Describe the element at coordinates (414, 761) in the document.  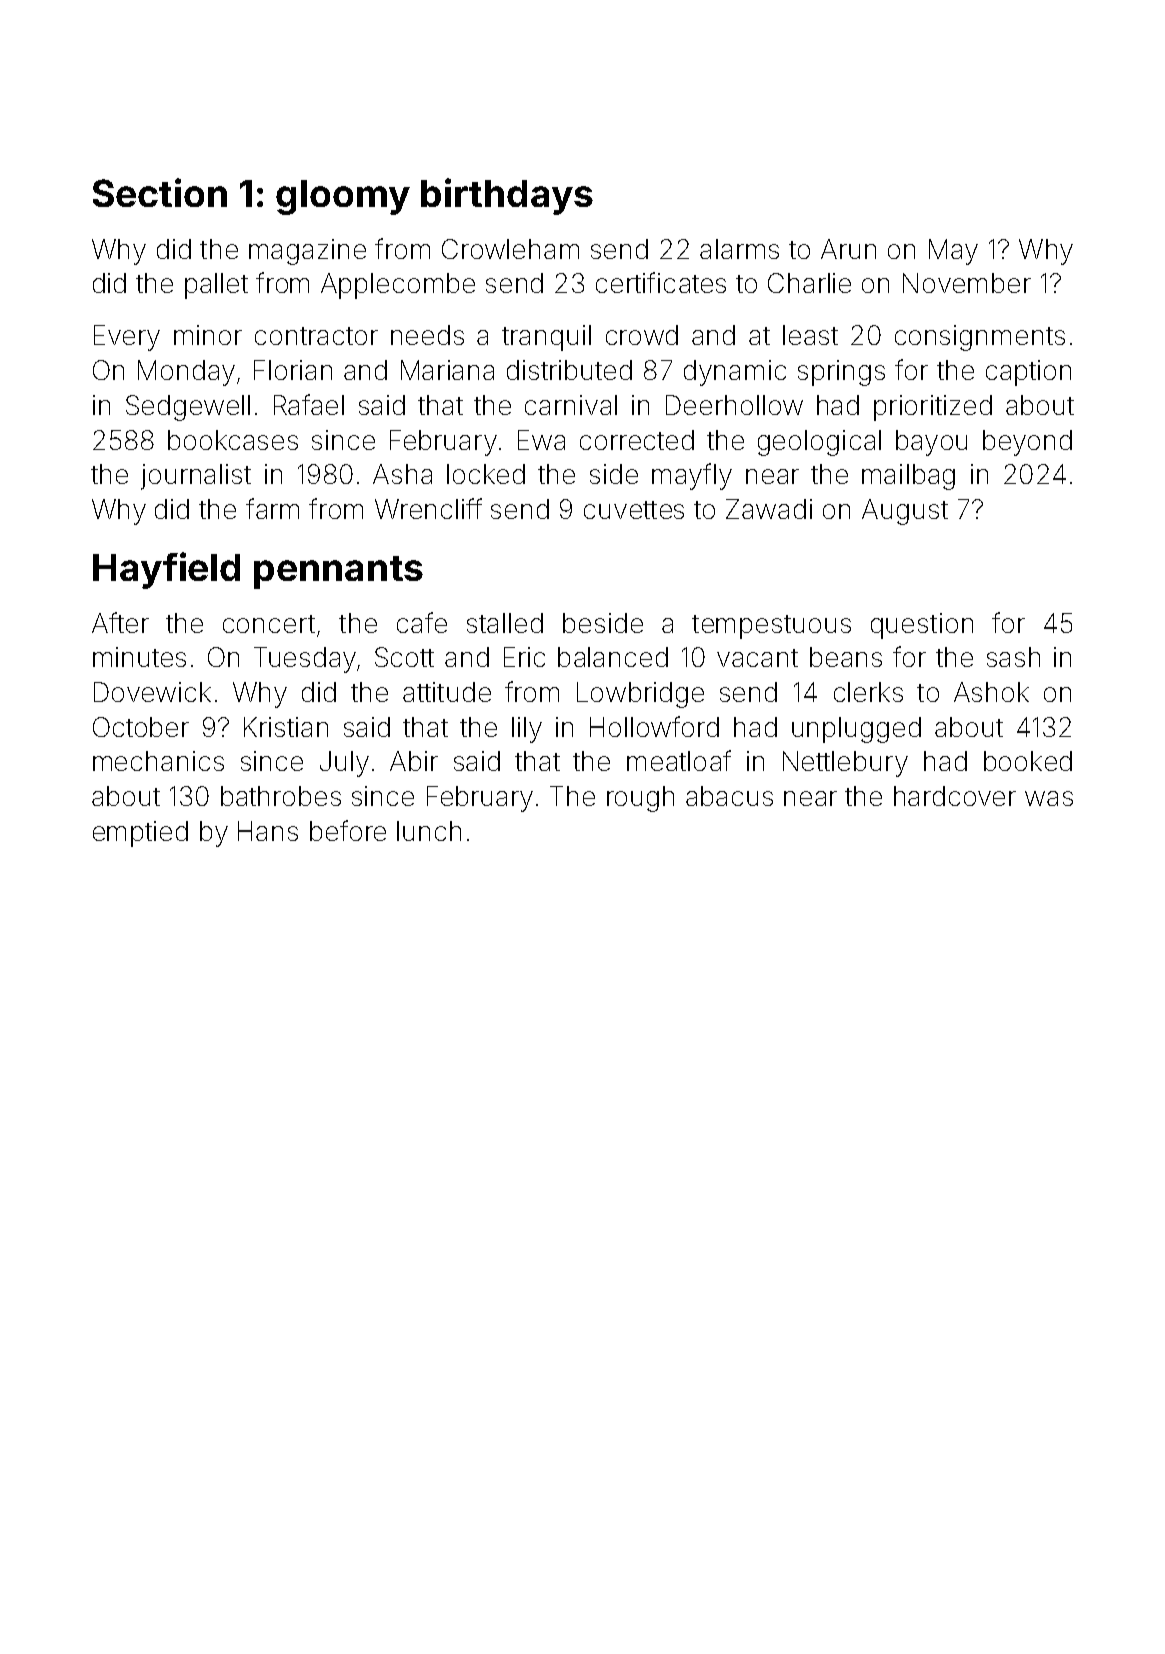
I see `Abir` at that location.
